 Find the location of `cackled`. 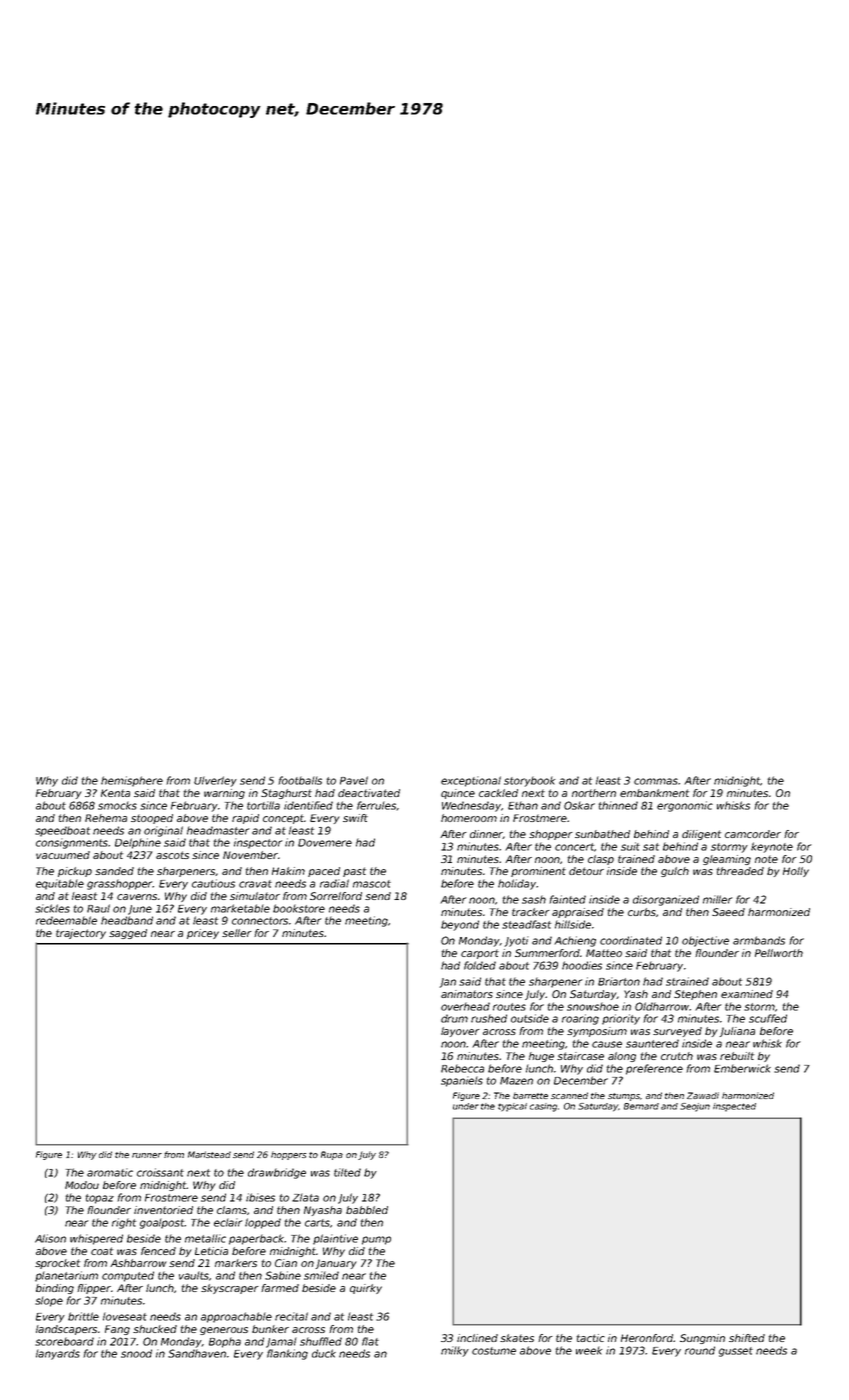

cackled is located at coordinates (498, 793).
